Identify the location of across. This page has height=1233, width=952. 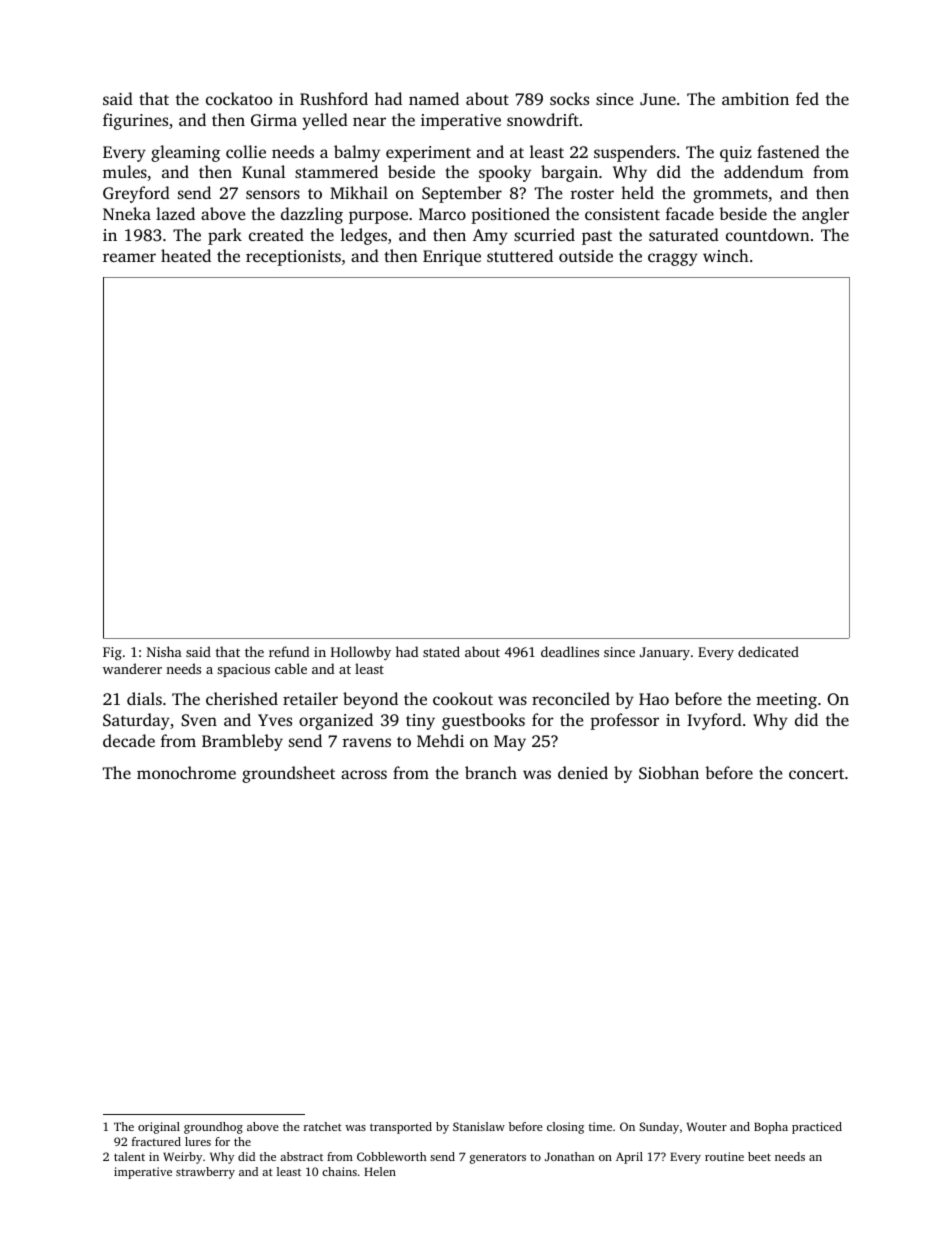
(364, 774).
